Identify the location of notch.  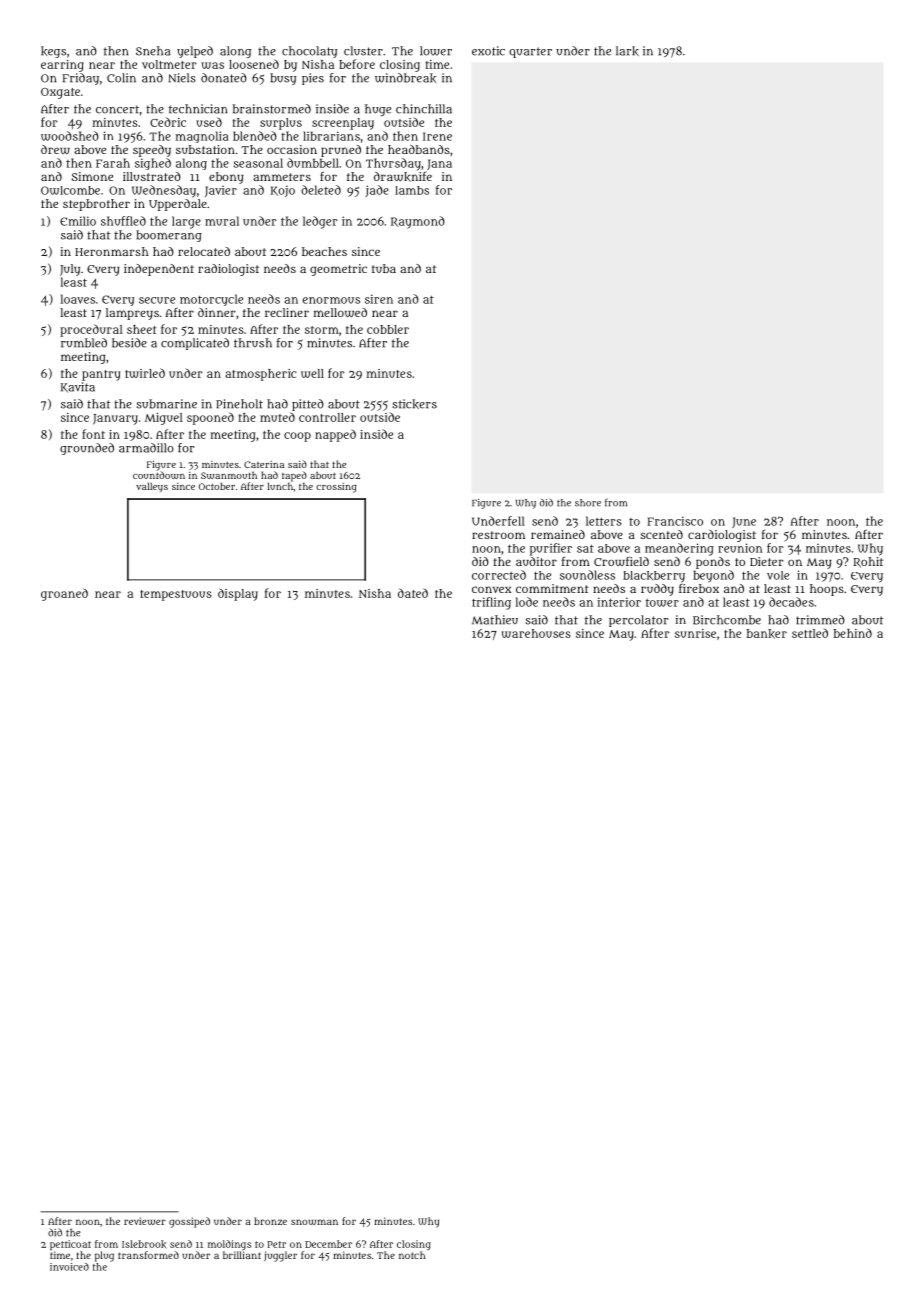
(412, 1255).
